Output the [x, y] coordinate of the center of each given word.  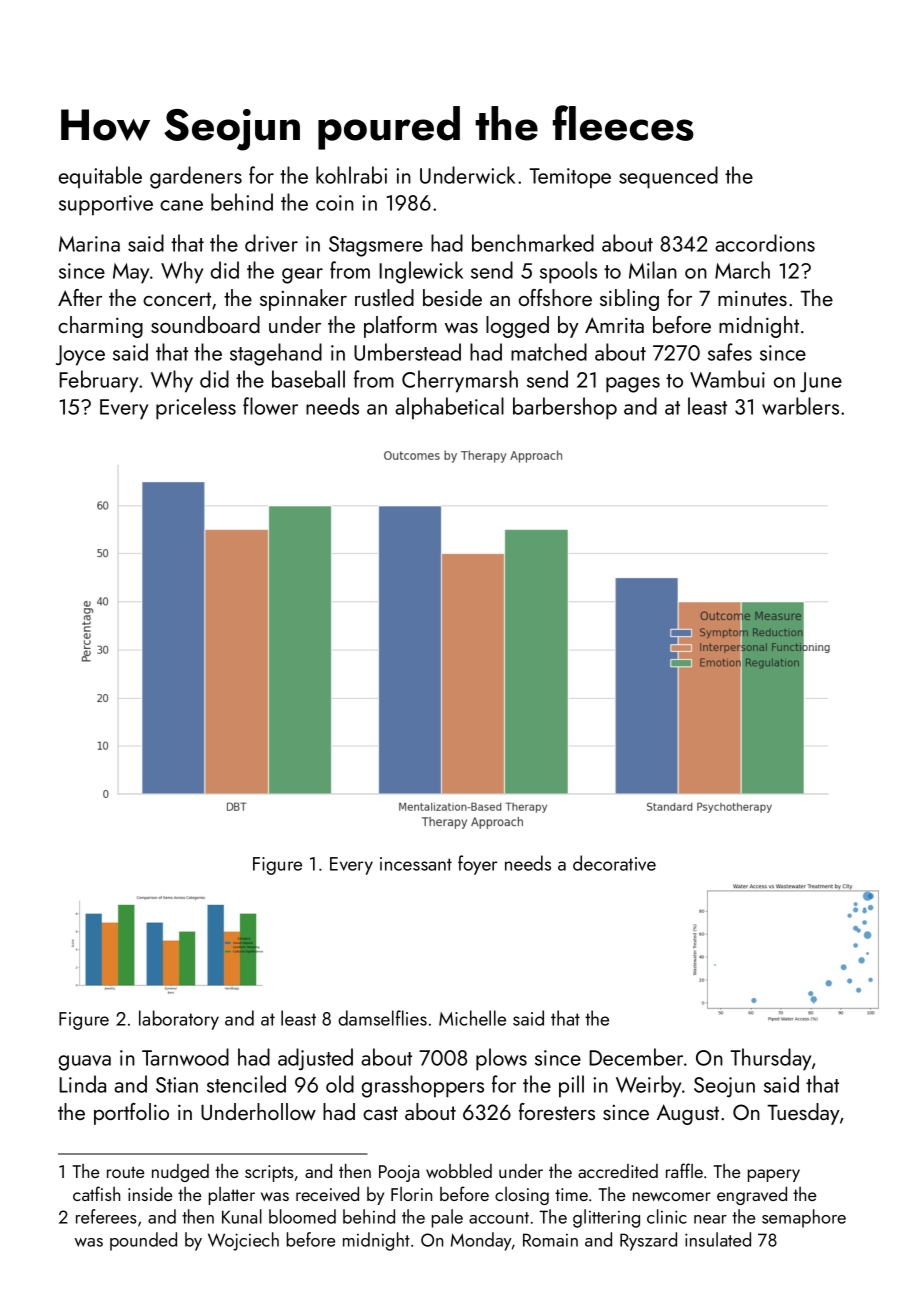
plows [501, 1059]
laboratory [179, 1020]
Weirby [648, 1086]
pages [633, 385]
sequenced [668, 177]
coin [335, 203]
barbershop [565, 408]
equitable [100, 177]
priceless [196, 408]
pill [571, 1086]
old [340, 1084]
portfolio [131, 1114]
